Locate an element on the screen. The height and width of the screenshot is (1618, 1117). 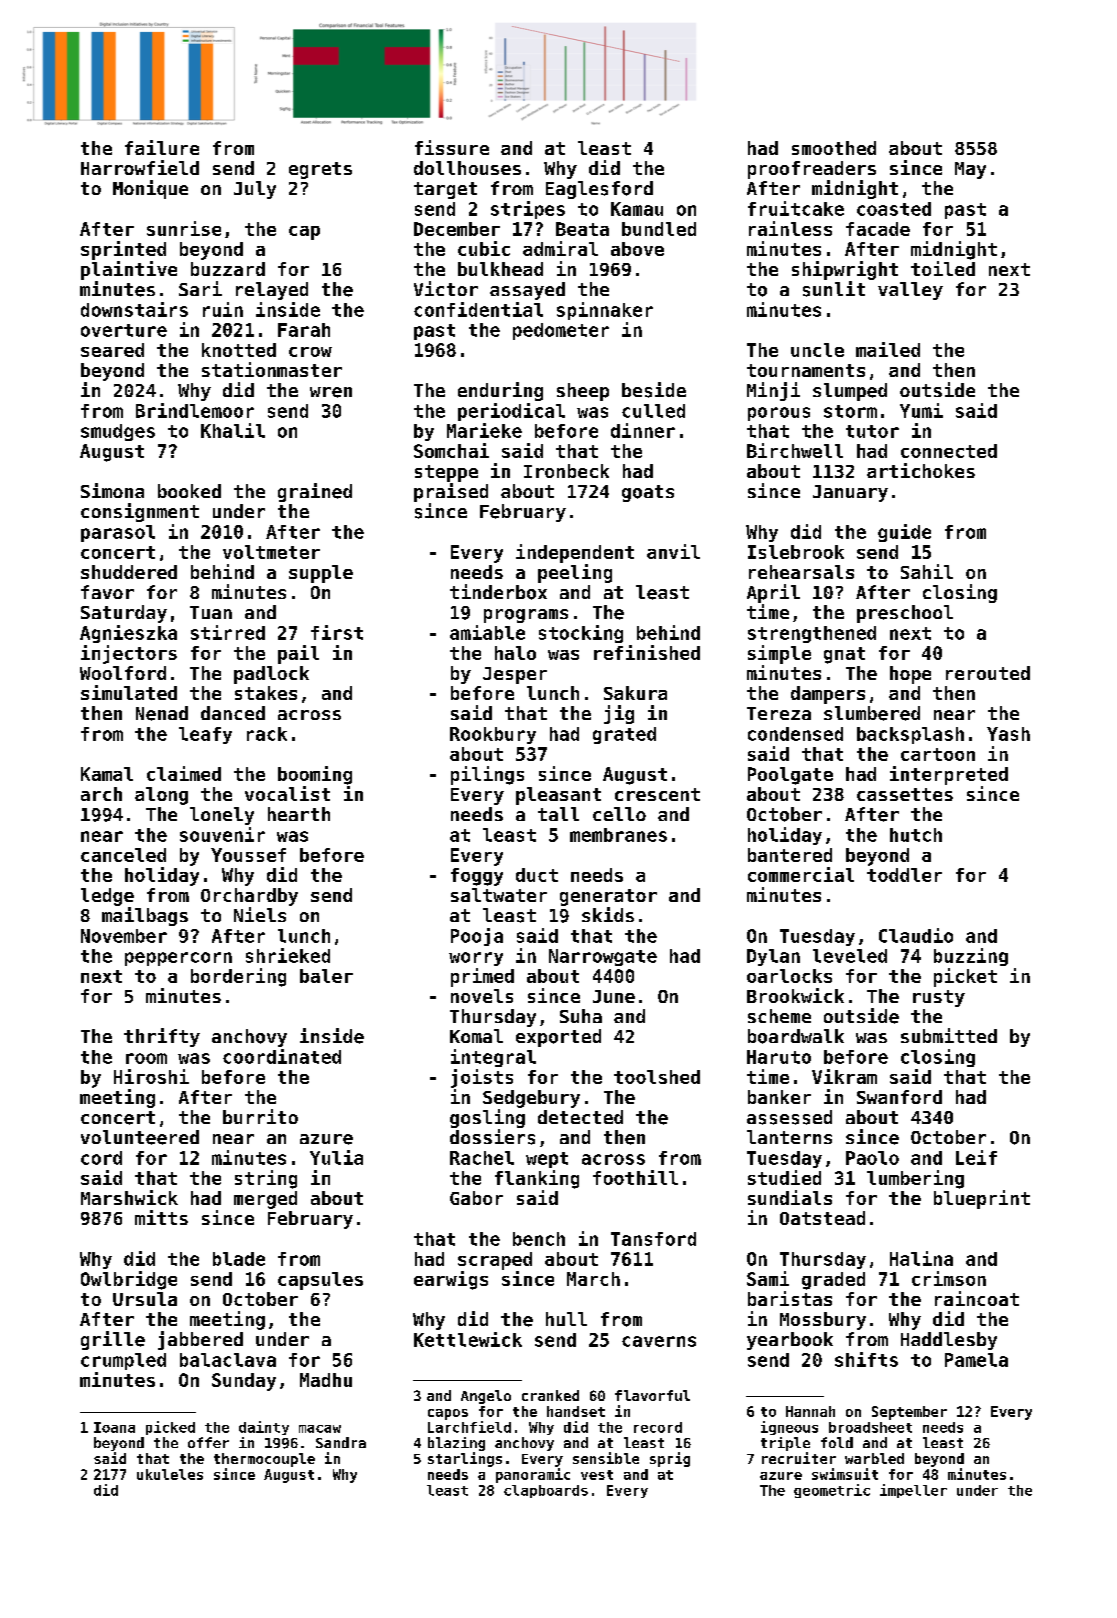
coasted is located at coordinates (894, 209).
